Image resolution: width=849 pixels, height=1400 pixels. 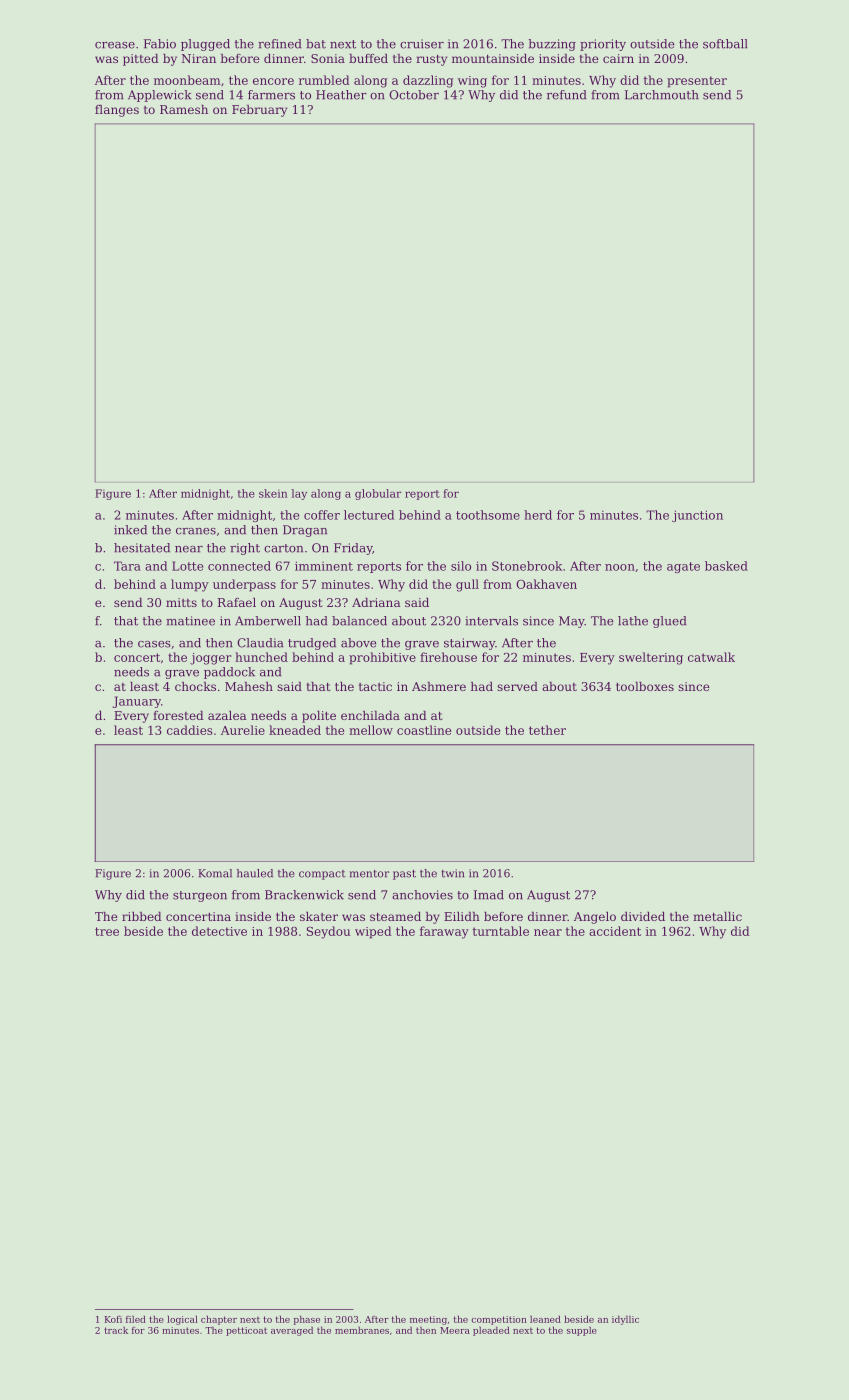 What do you see at coordinates (547, 730) in the screenshot?
I see `tether` at bounding box center [547, 730].
